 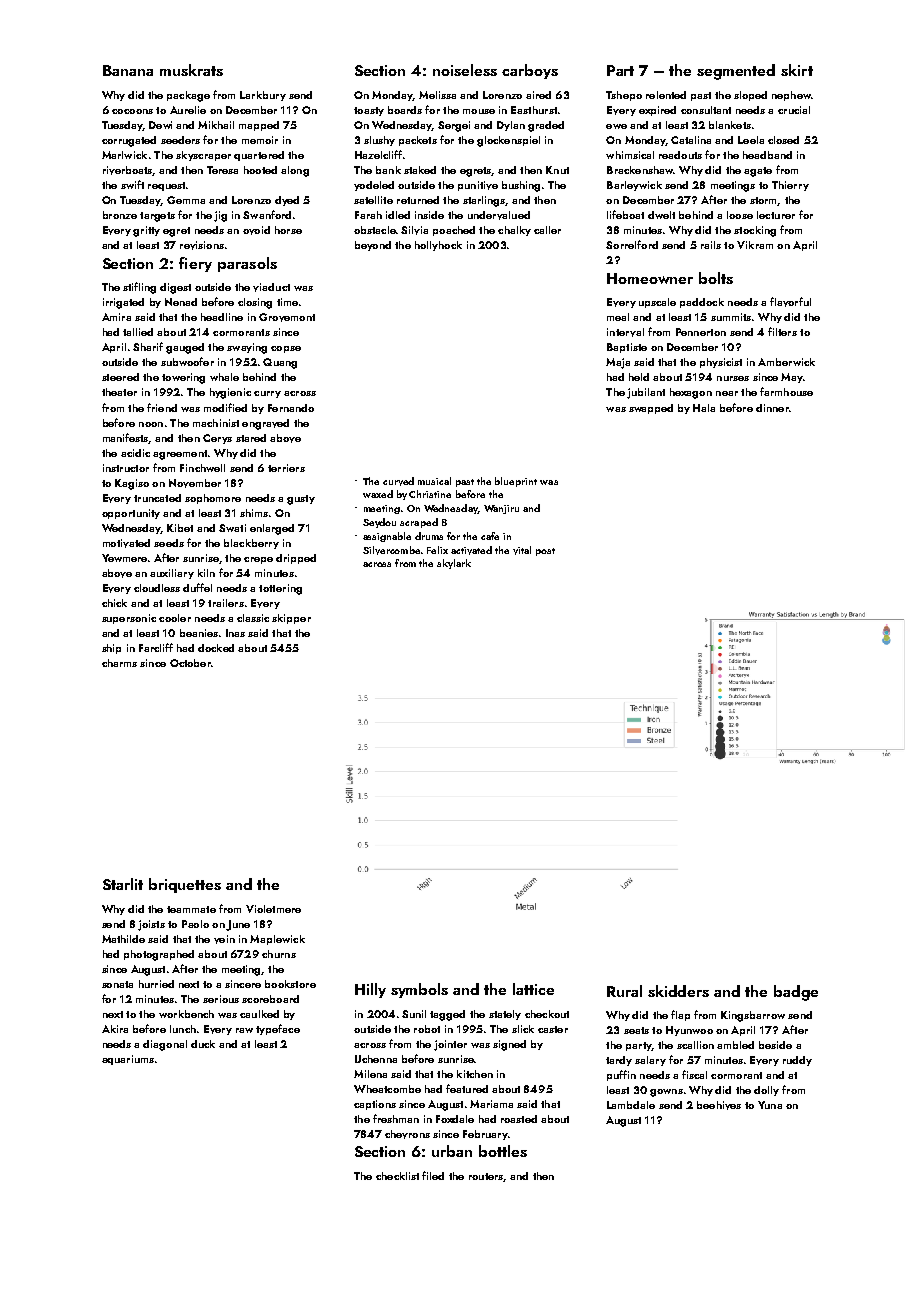 I want to click on swapped, so click(x=651, y=409).
